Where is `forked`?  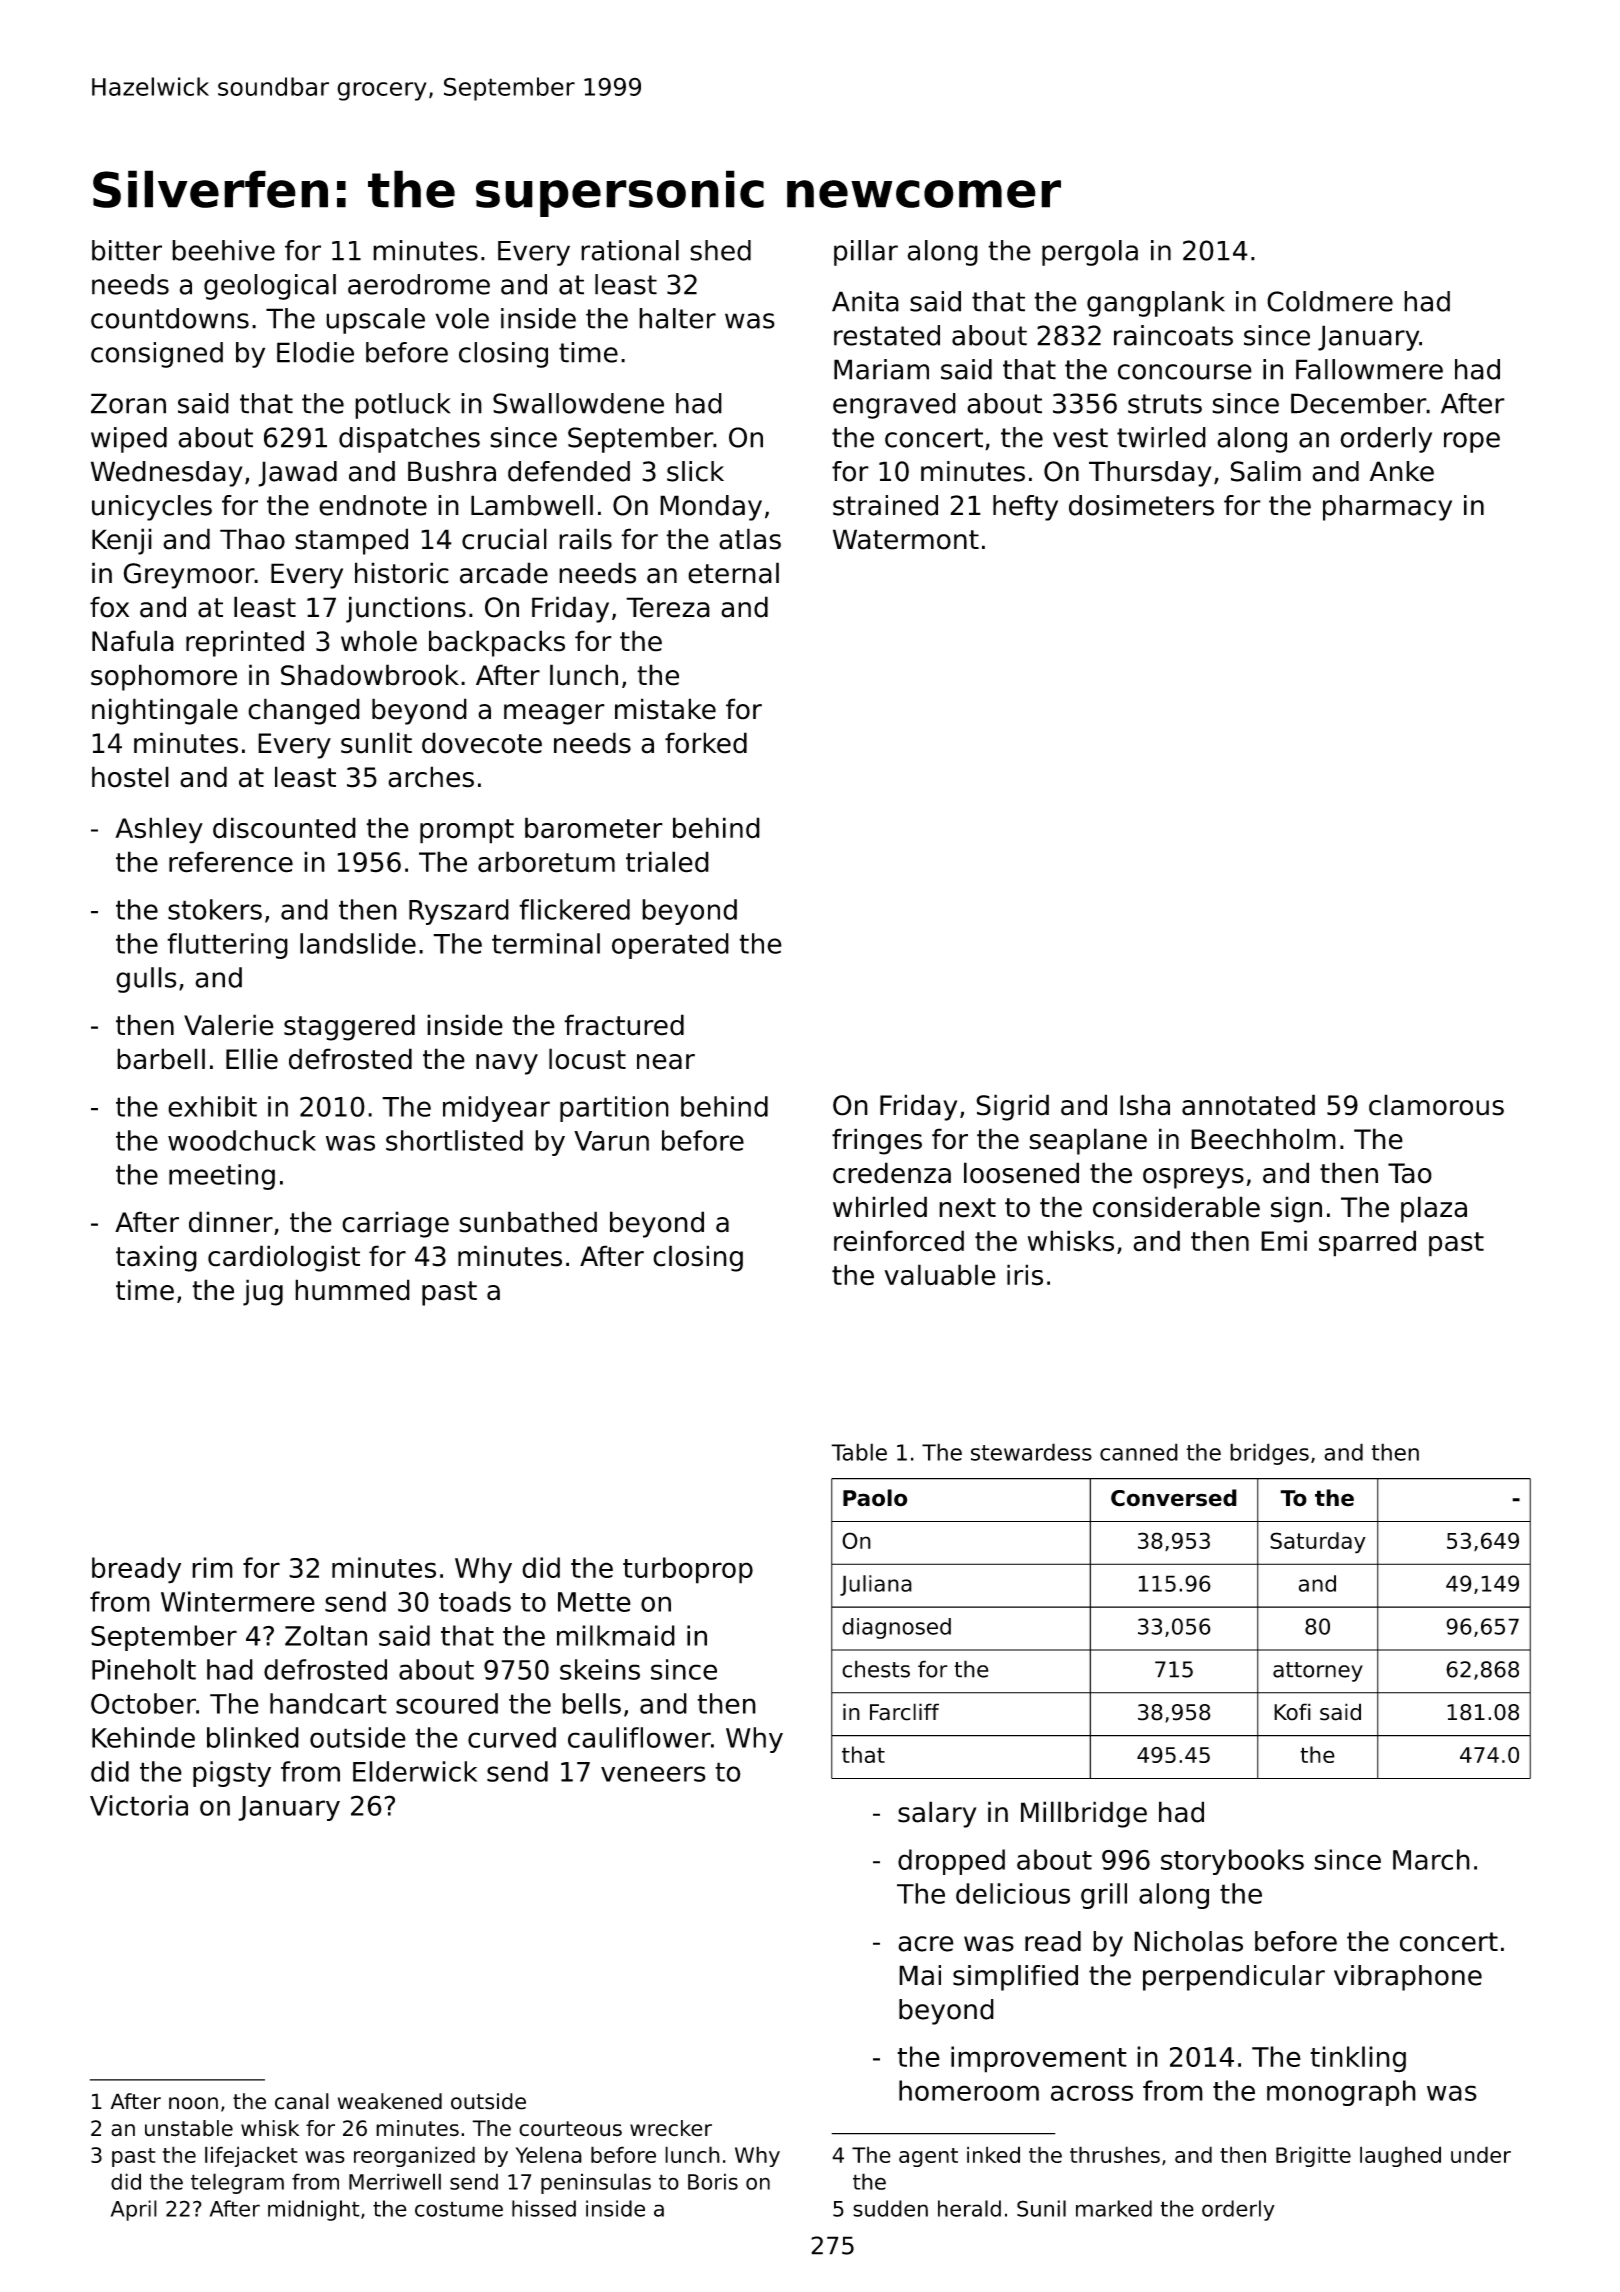
forked is located at coordinates (706, 743).
